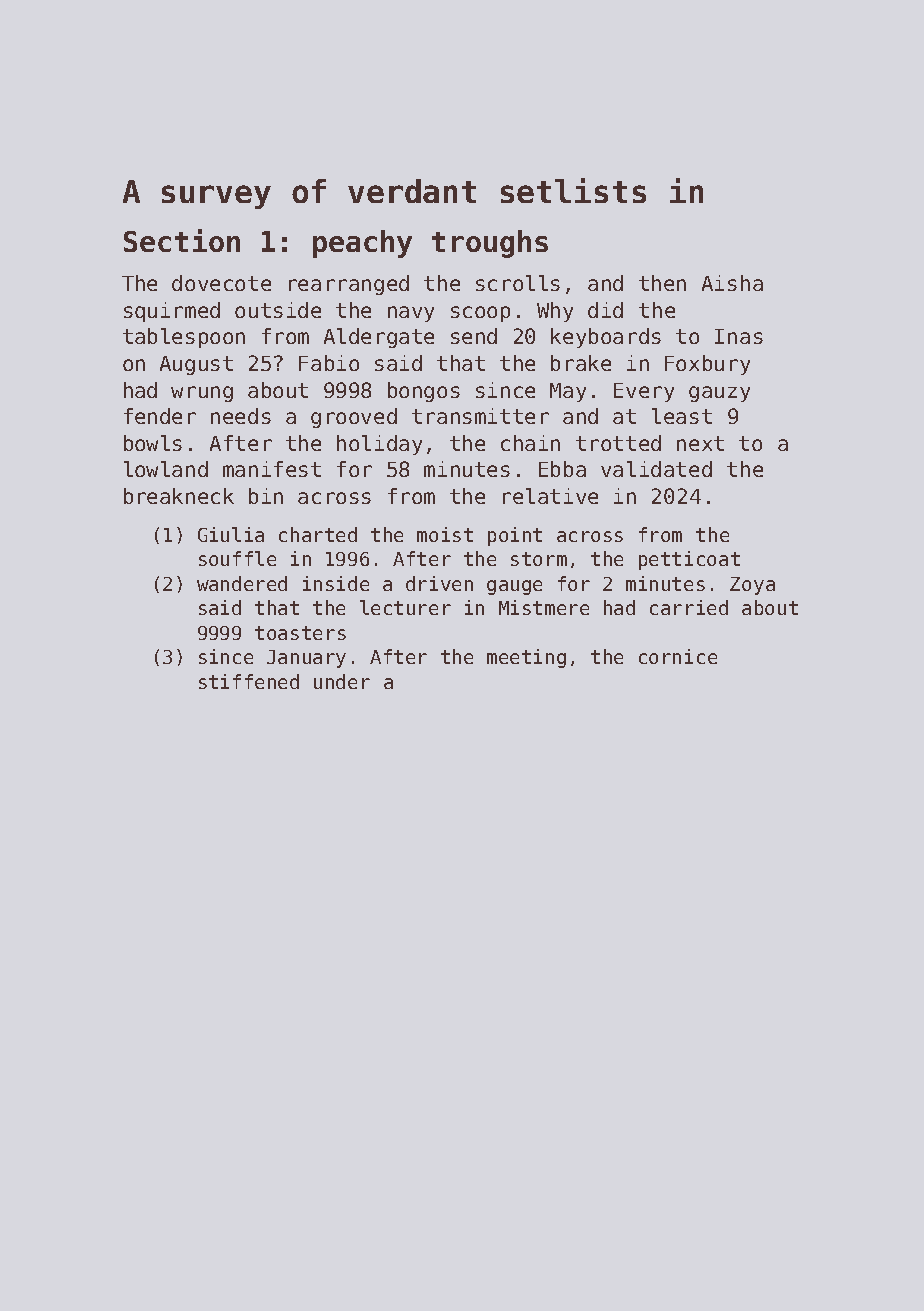  Describe the element at coordinates (662, 283) in the image. I see `then` at that location.
